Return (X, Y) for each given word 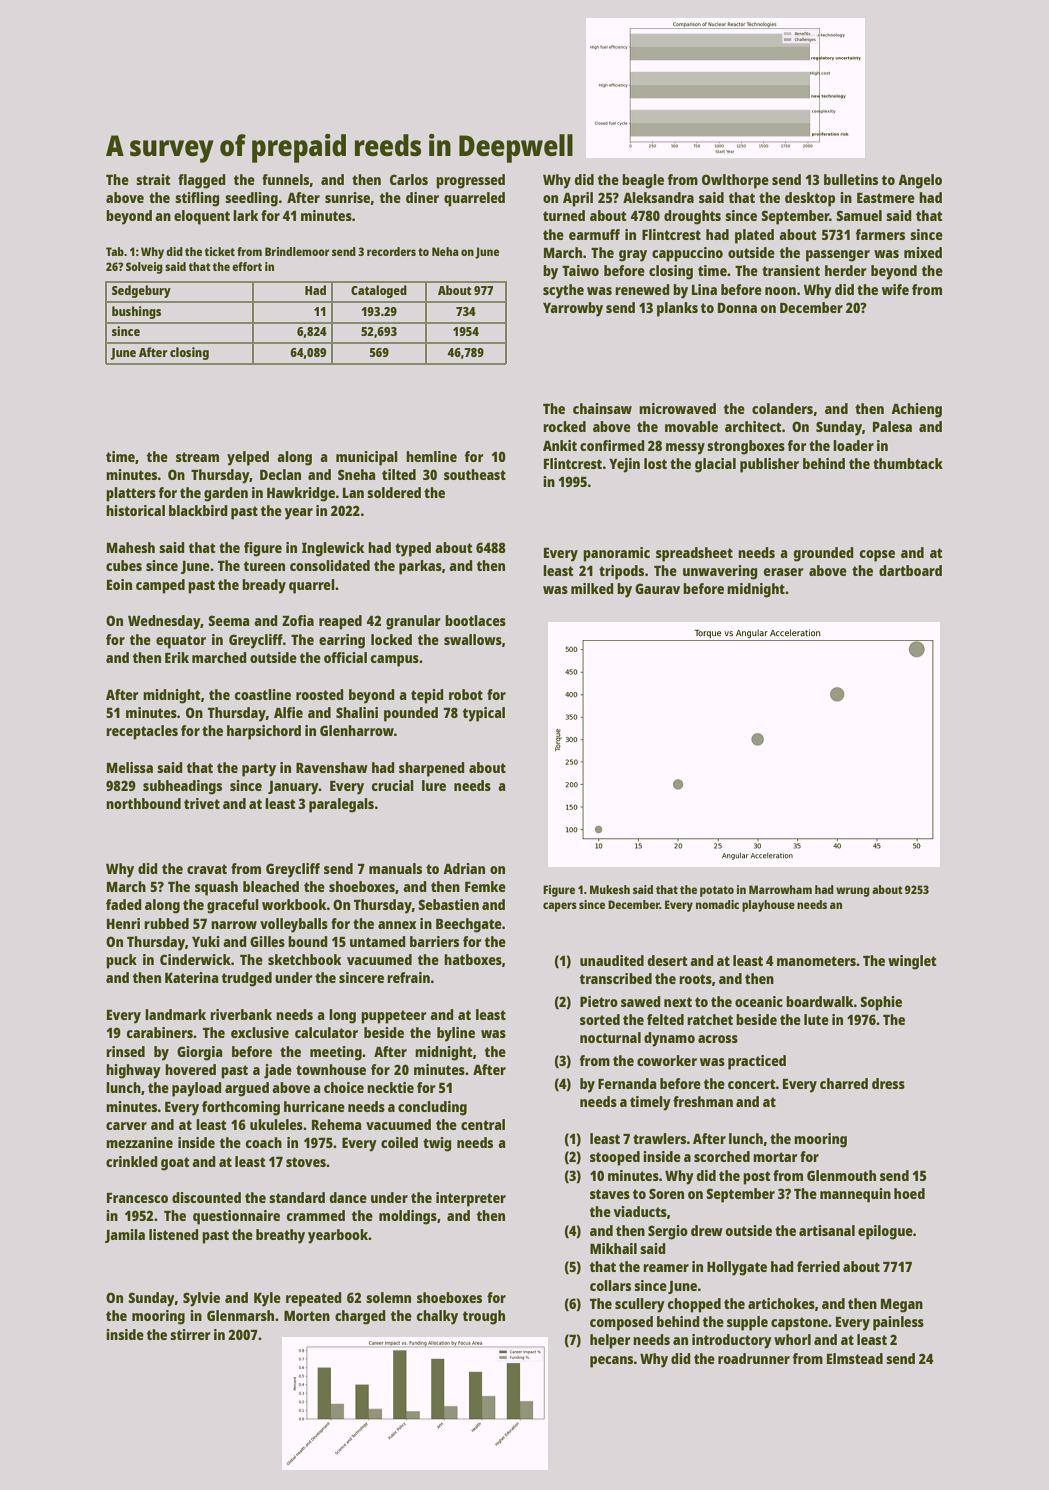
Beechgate (469, 925)
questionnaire (236, 1217)
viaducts (640, 1211)
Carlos (409, 179)
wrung (853, 892)
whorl (792, 1339)
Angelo (920, 181)
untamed (378, 941)
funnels (285, 179)
